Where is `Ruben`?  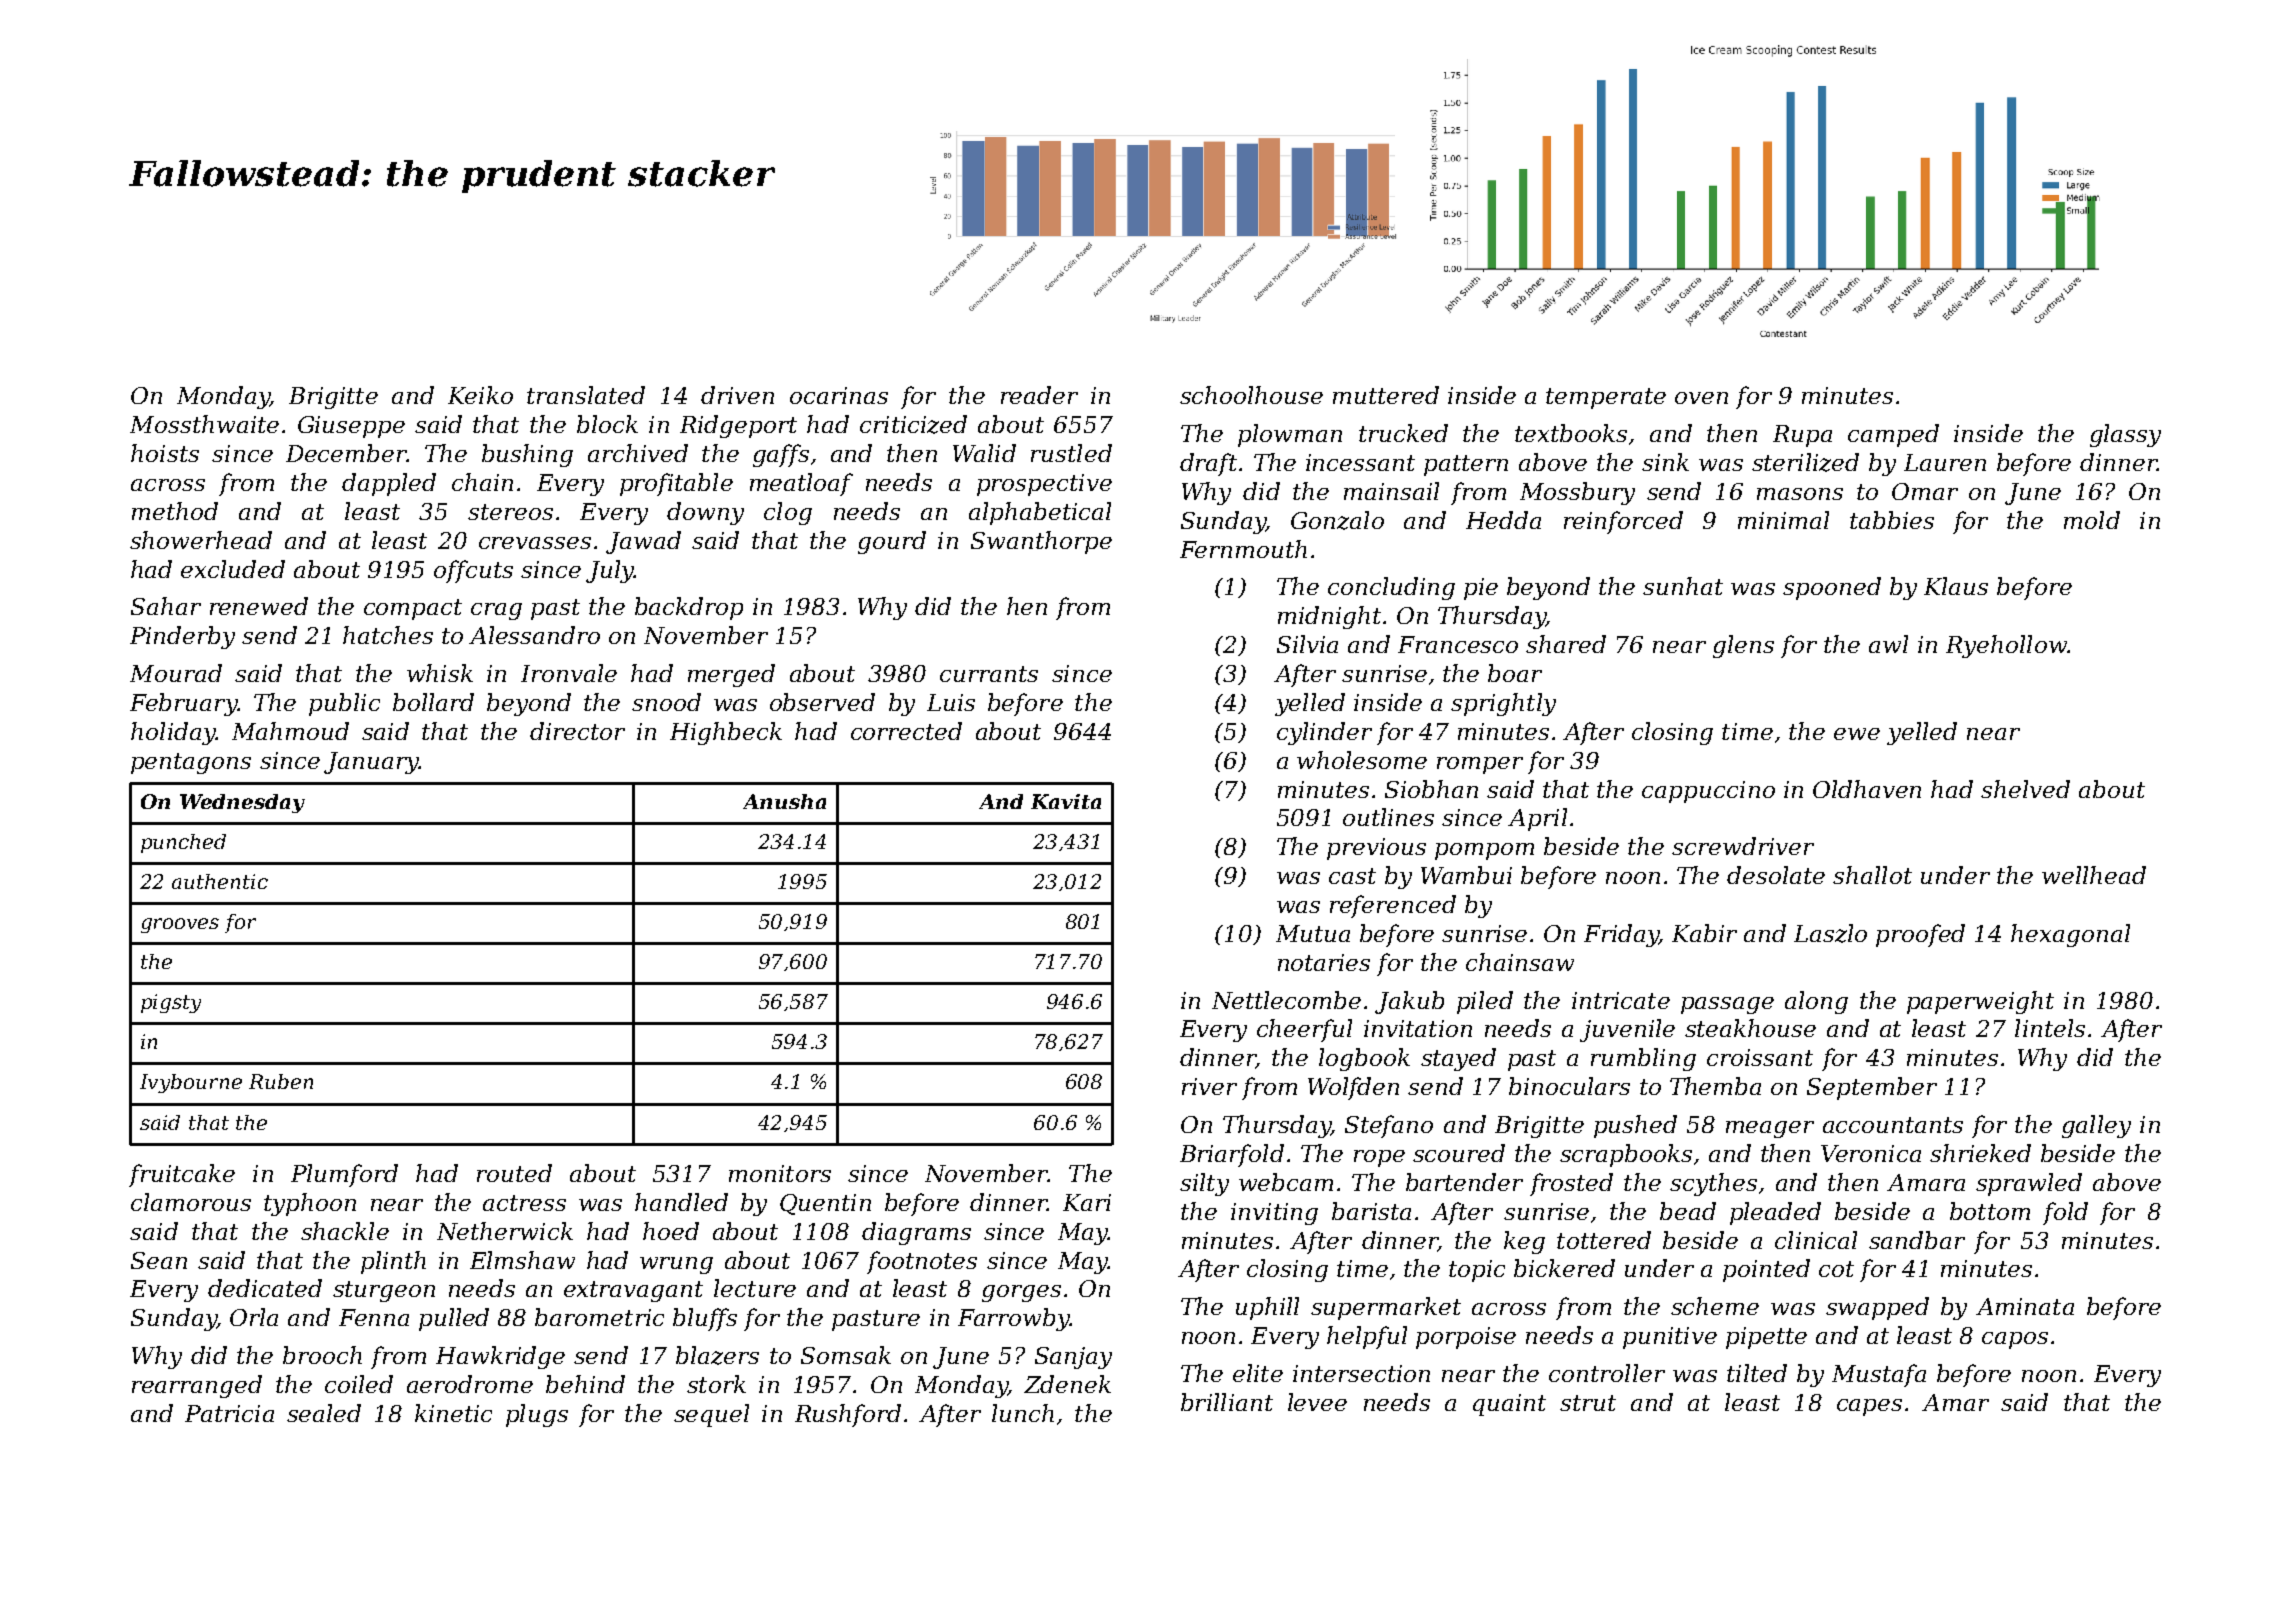
Ruben is located at coordinates (281, 1081).
